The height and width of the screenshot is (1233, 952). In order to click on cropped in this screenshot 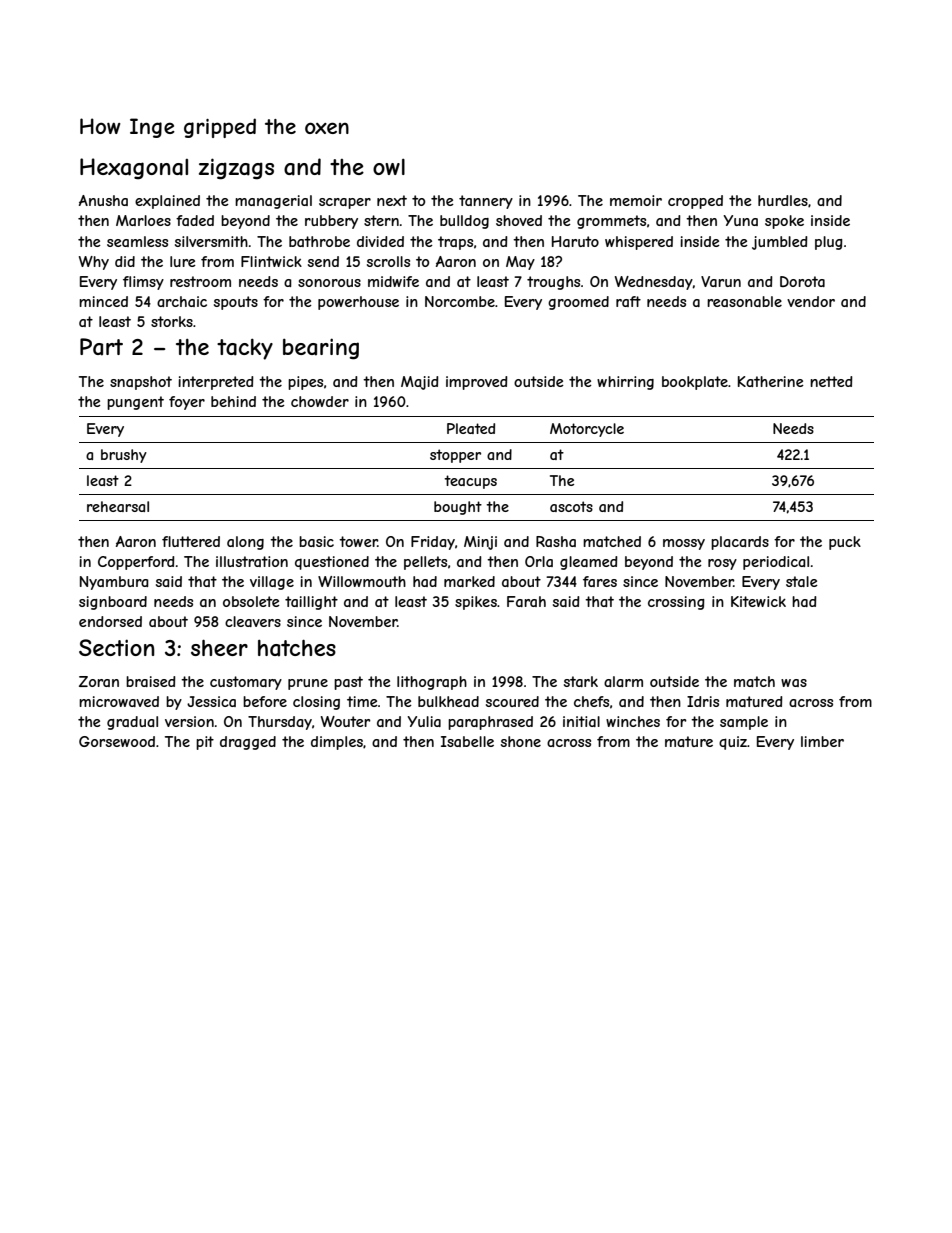, I will do `click(695, 202)`.
